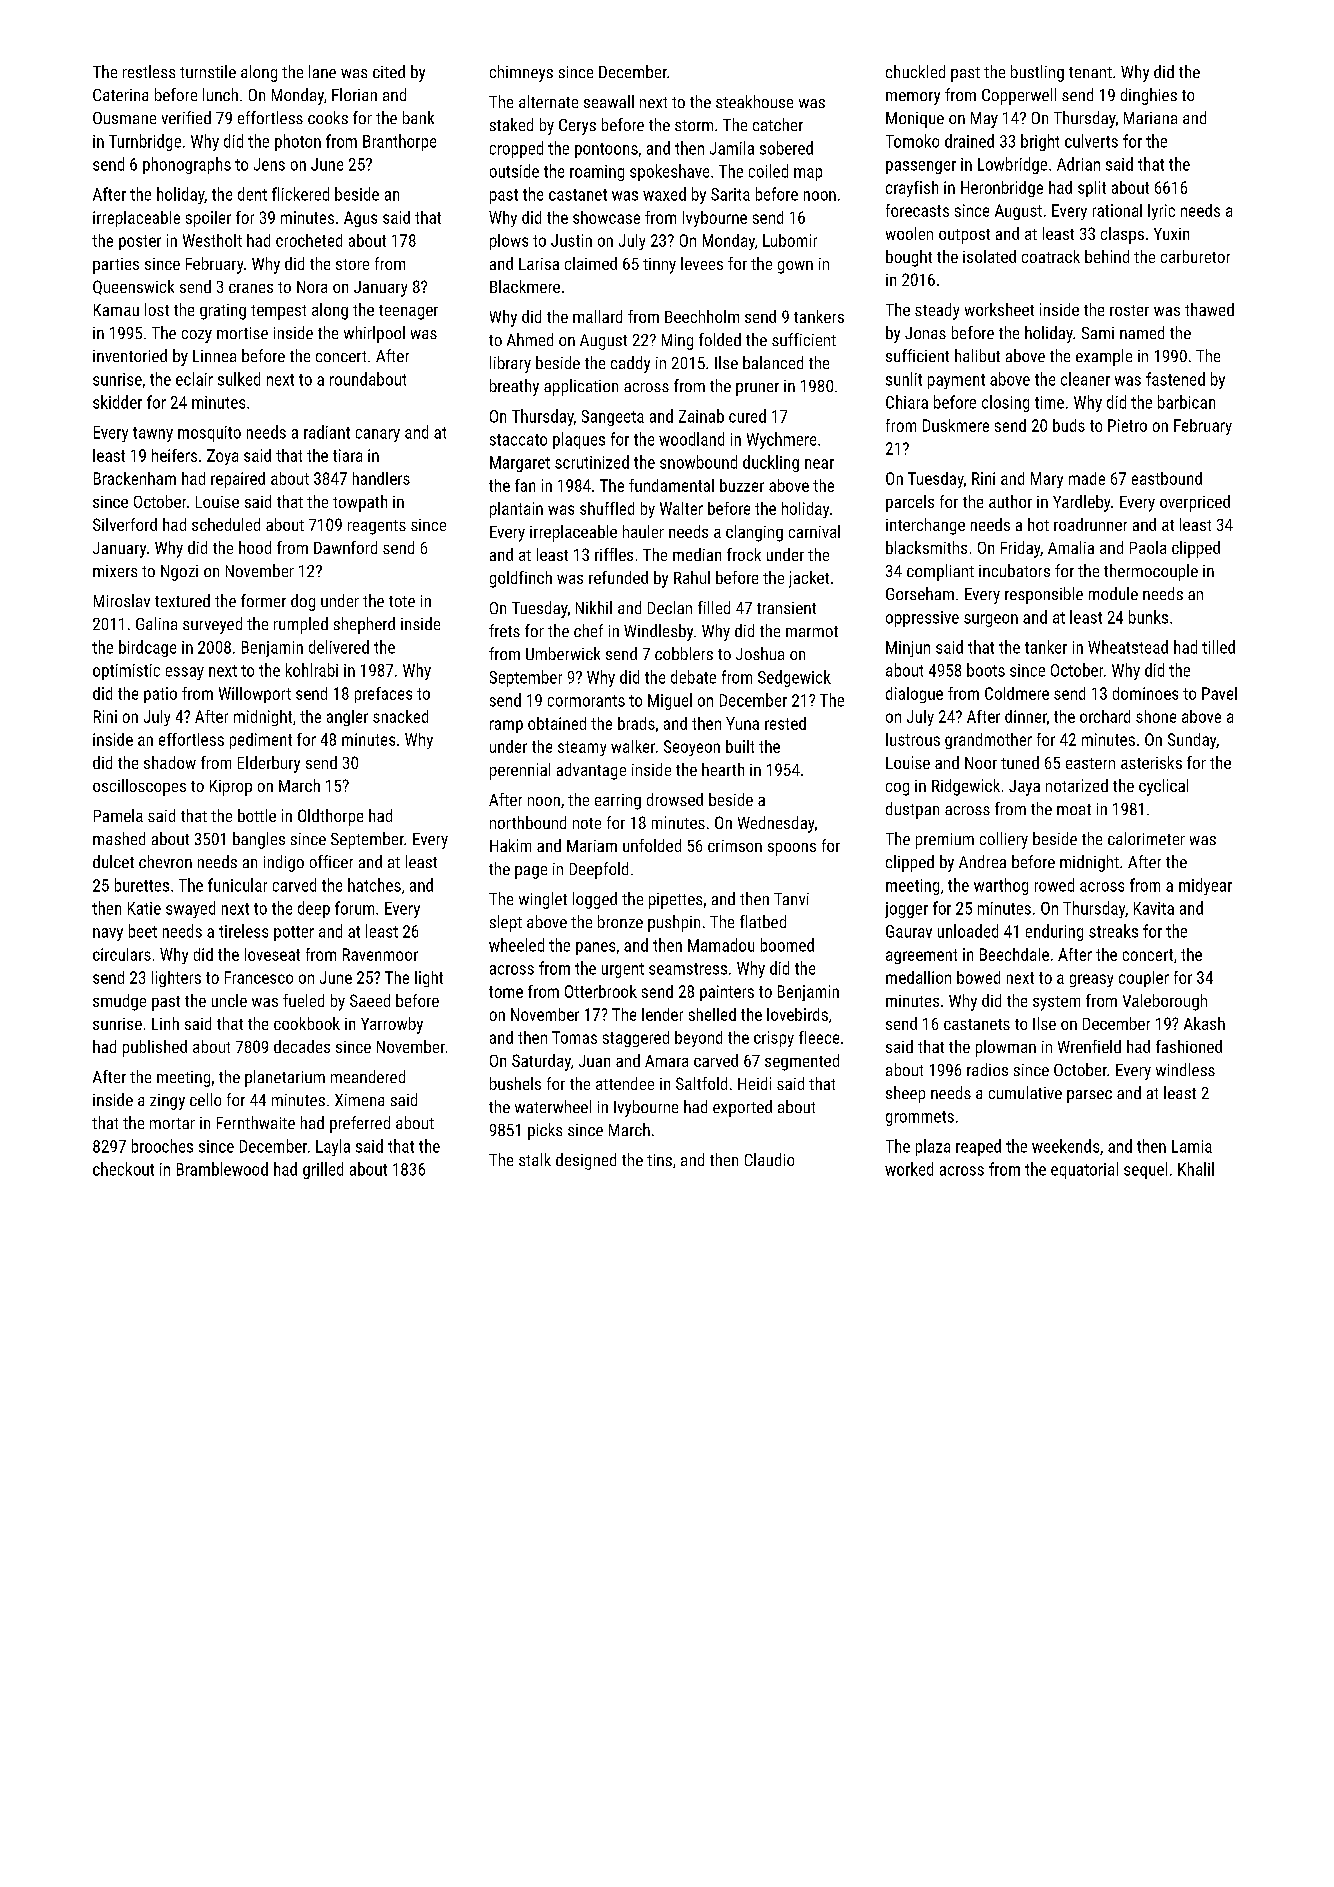 This screenshot has width=1334, height=1887. Describe the element at coordinates (1195, 503) in the screenshot. I see `overpriced` at that location.
